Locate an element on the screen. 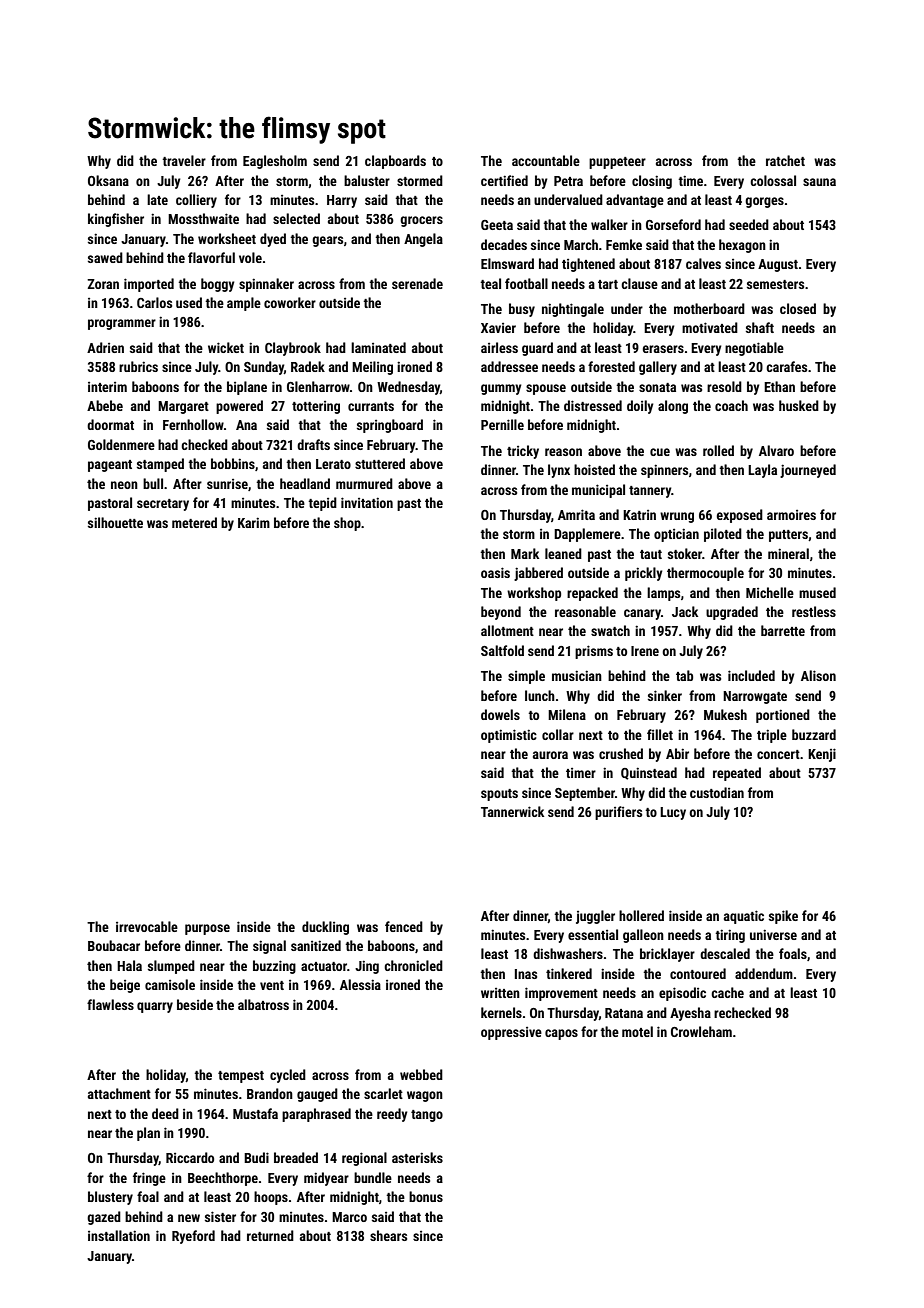 The height and width of the screenshot is (1308, 924). colossal is located at coordinates (773, 180).
